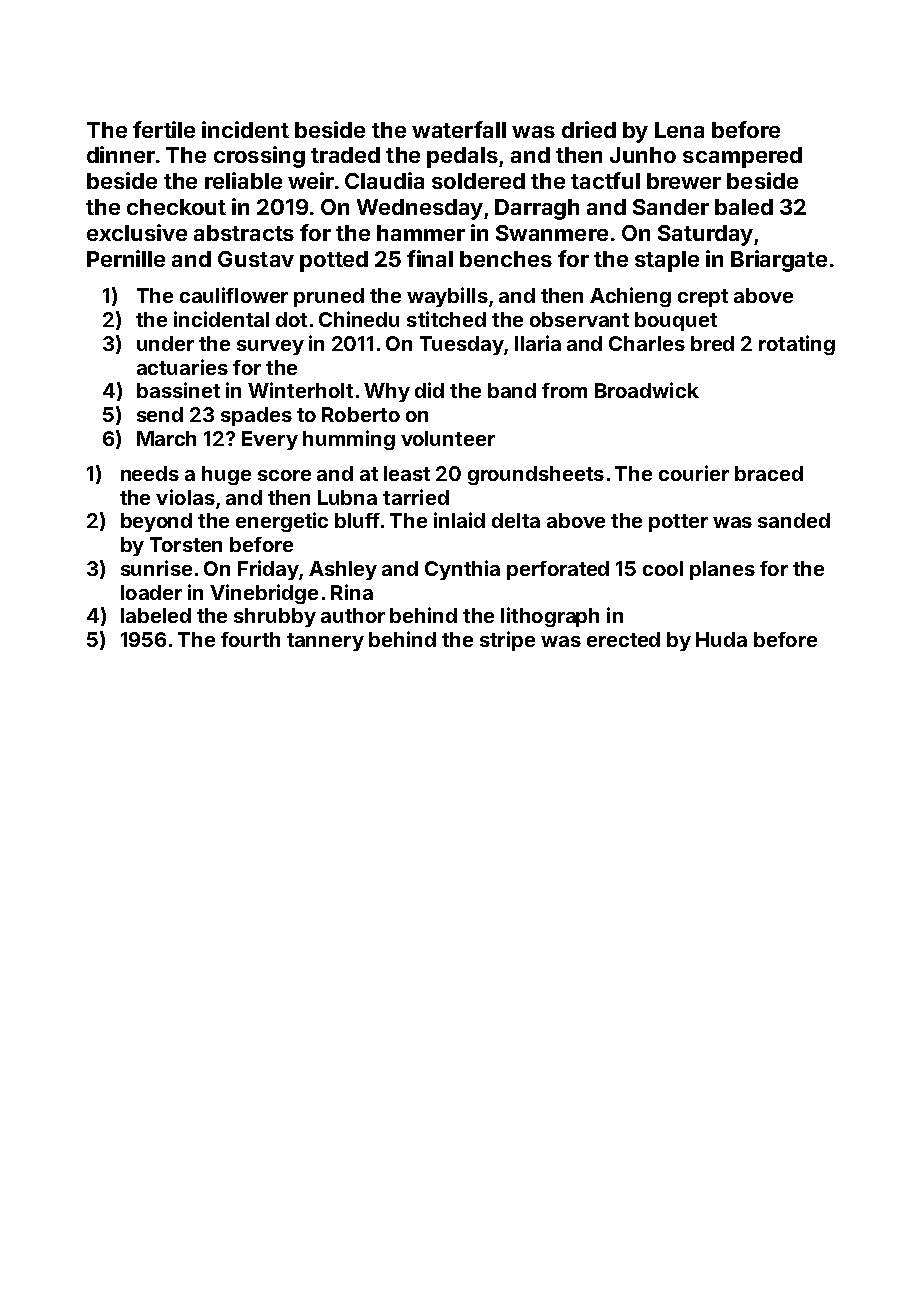 The height and width of the screenshot is (1311, 924). What do you see at coordinates (268, 570) in the screenshot?
I see `Friday` at bounding box center [268, 570].
